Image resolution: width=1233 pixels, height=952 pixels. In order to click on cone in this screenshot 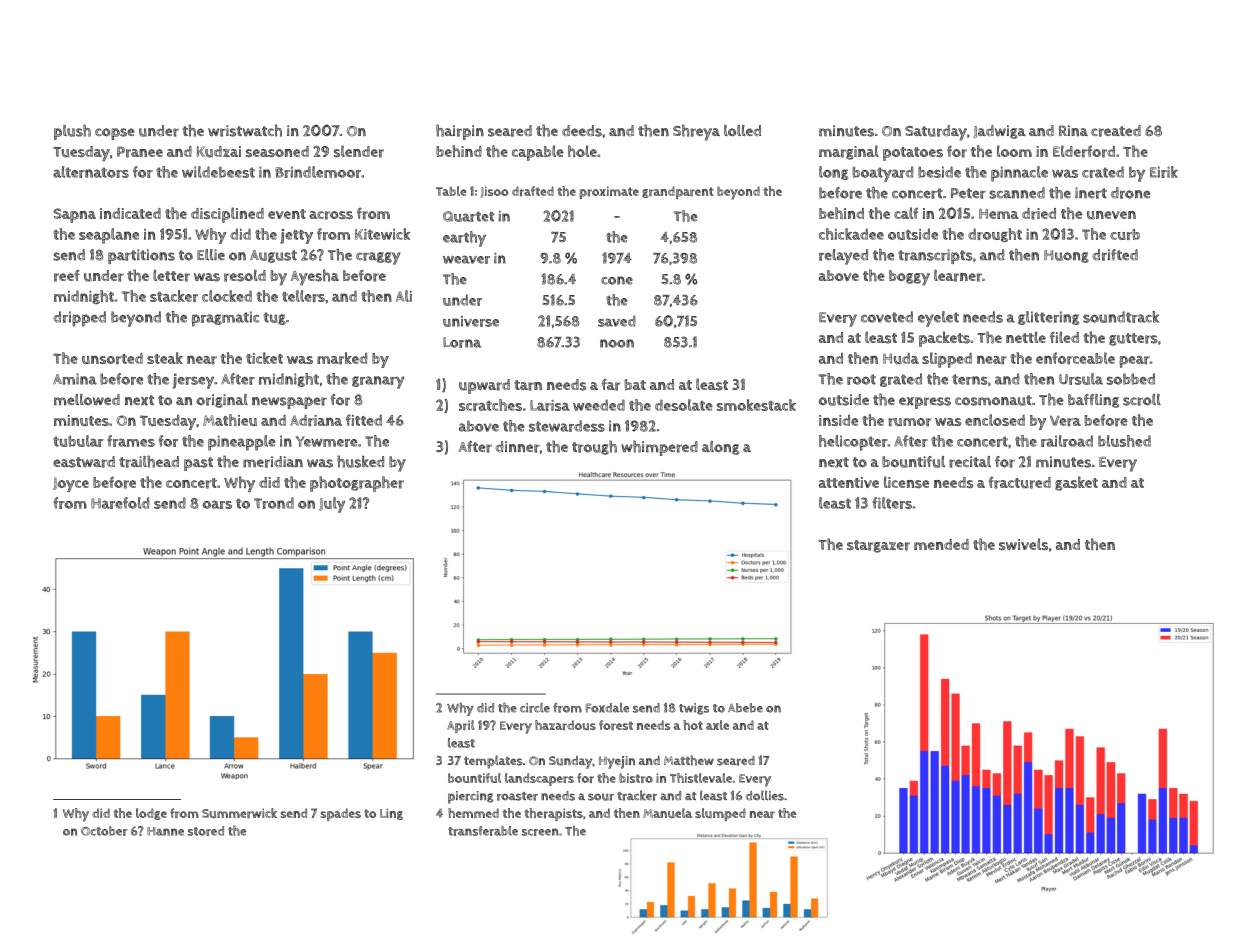, I will do `click(617, 280)`.
